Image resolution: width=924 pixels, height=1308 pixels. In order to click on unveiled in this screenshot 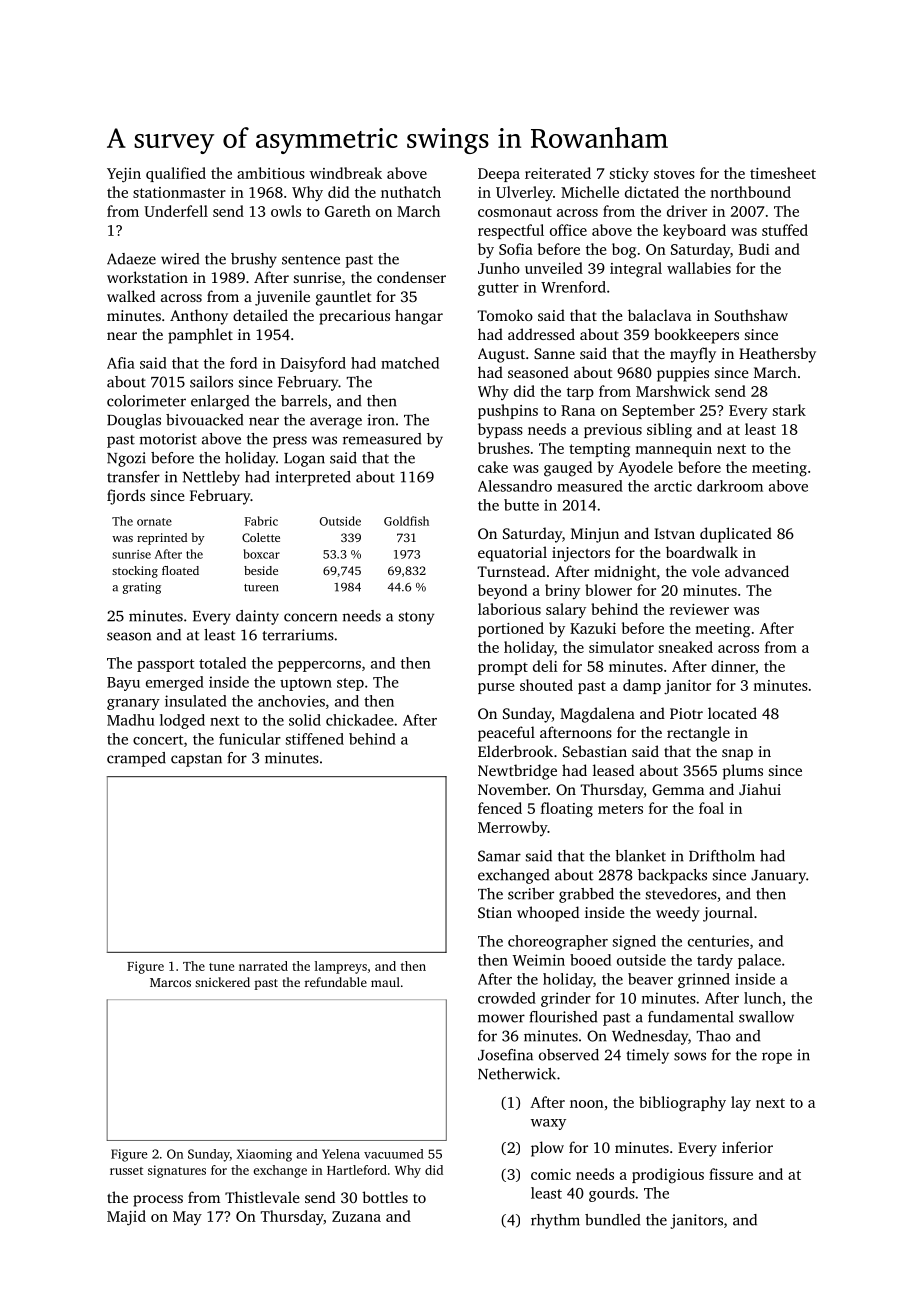, I will do `click(554, 268)`.
